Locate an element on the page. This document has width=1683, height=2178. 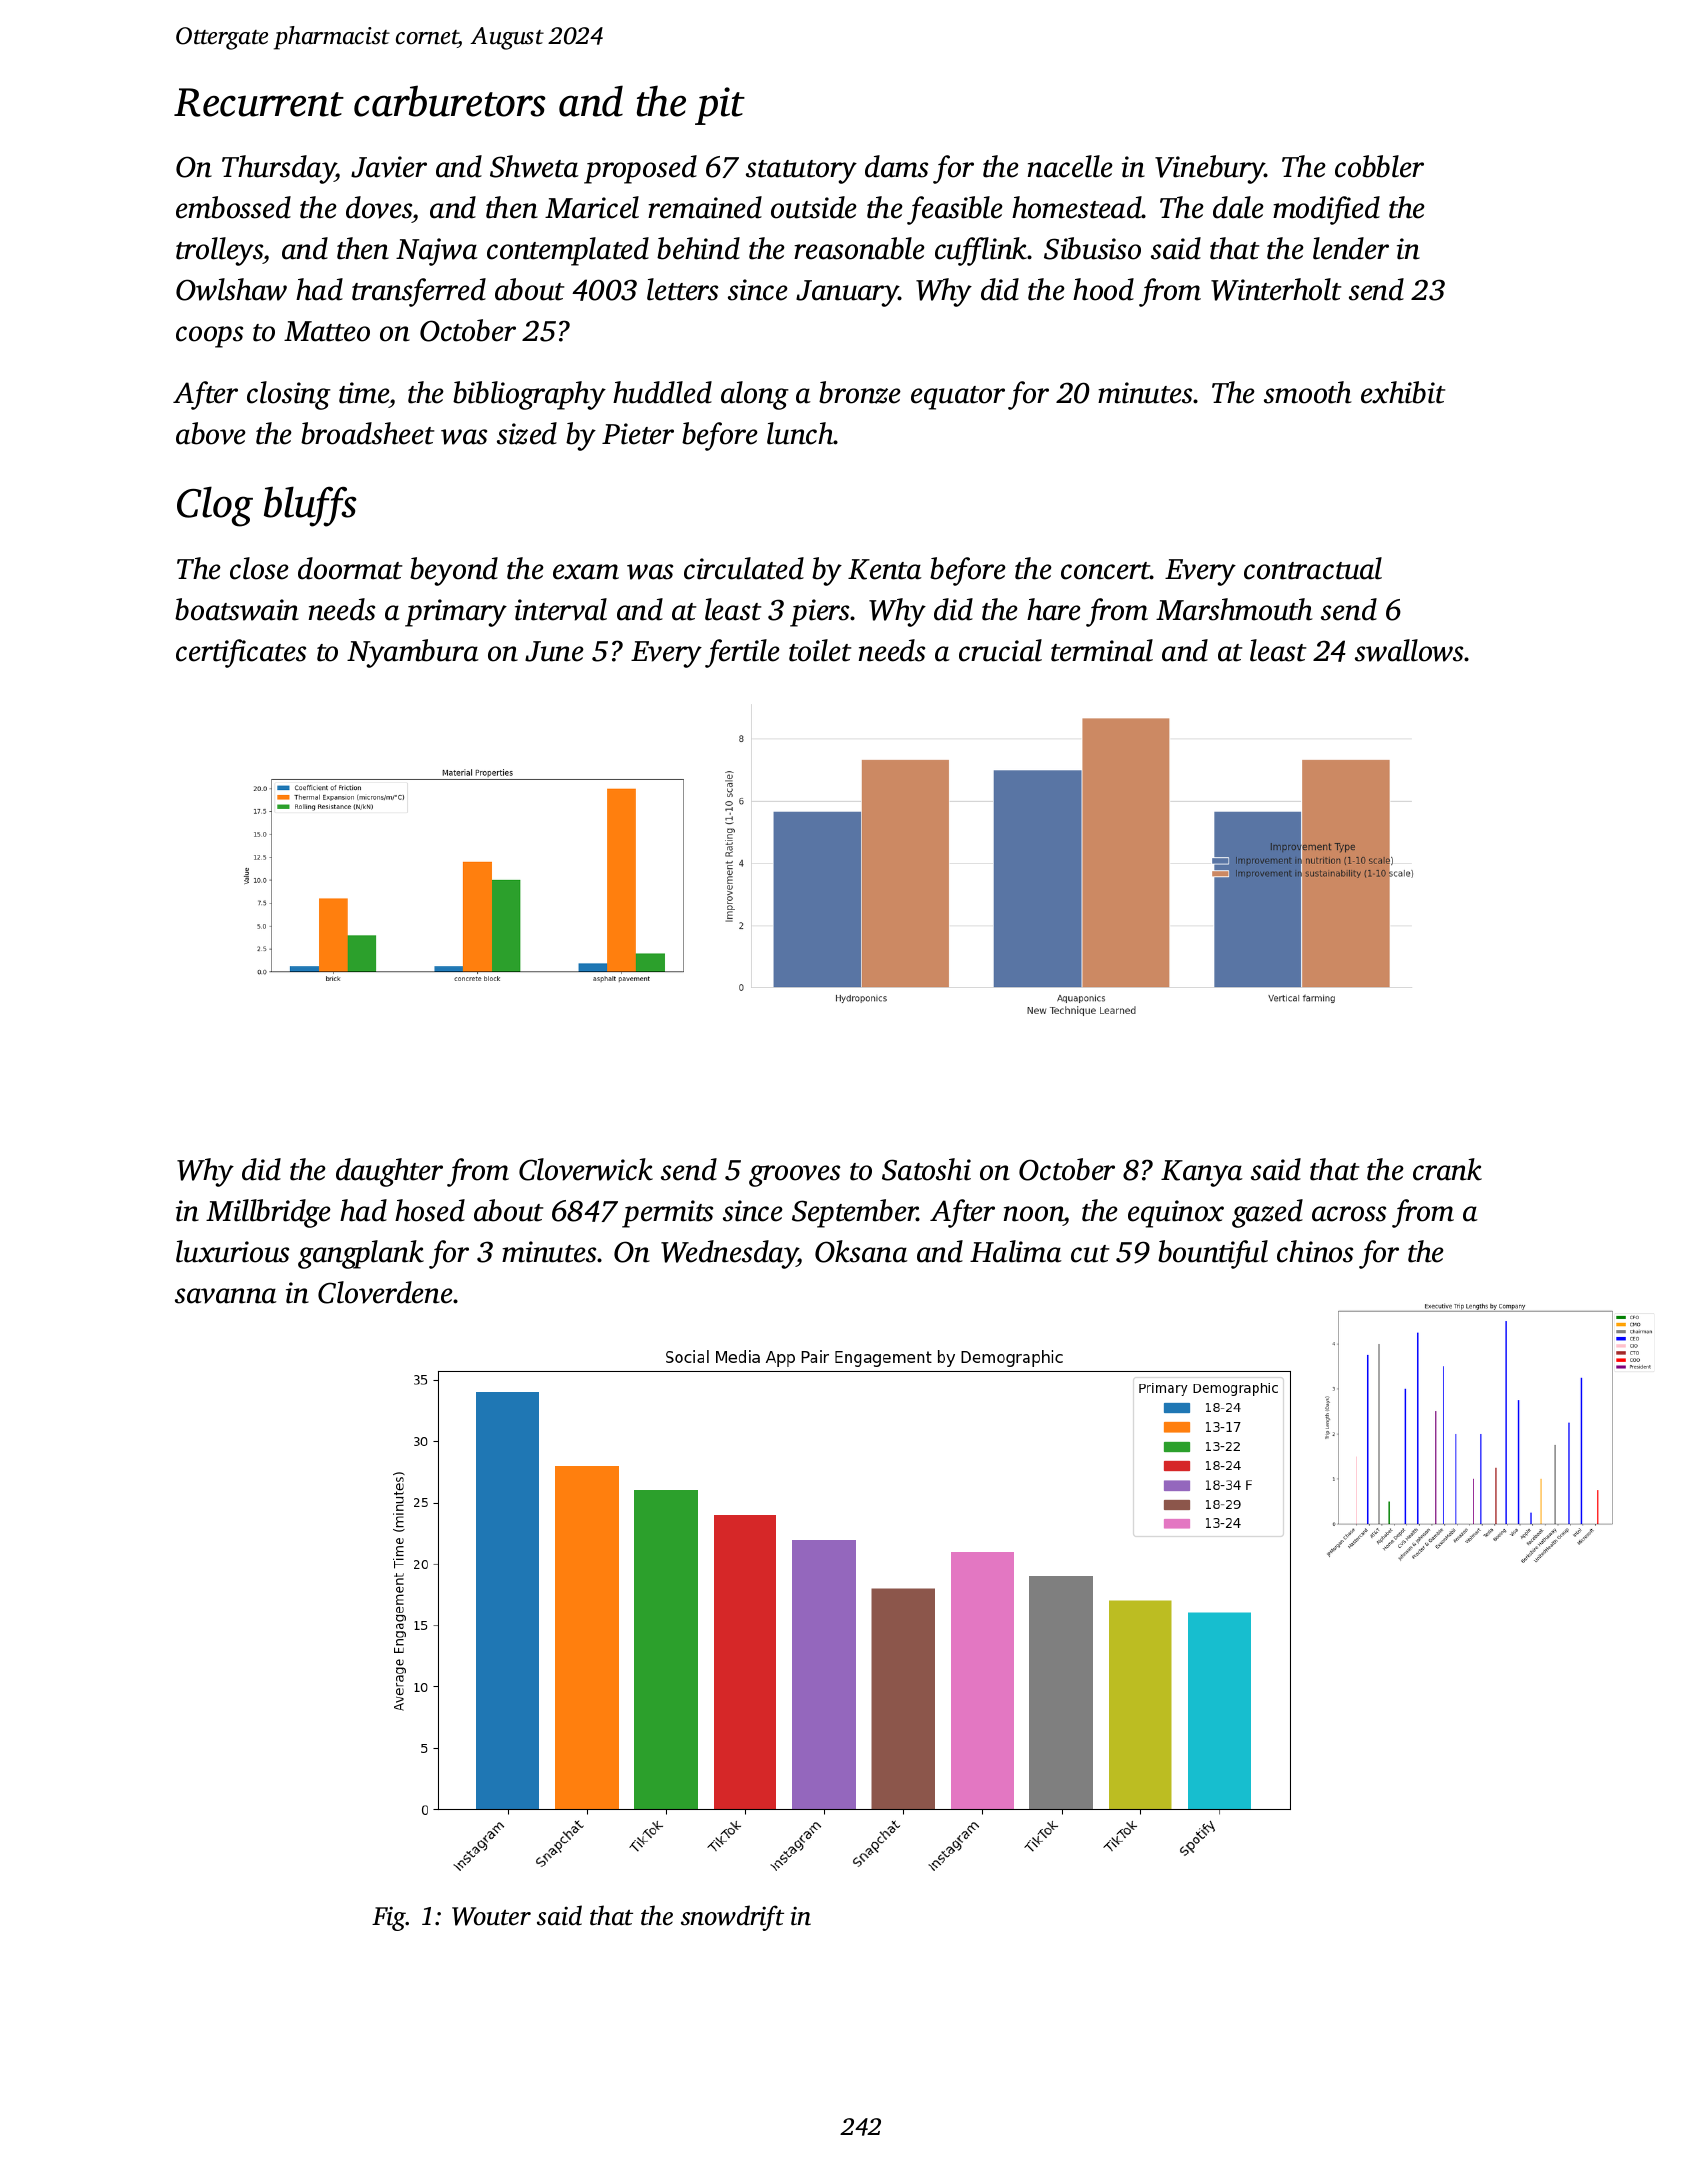
Wouter is located at coordinates (491, 1916).
